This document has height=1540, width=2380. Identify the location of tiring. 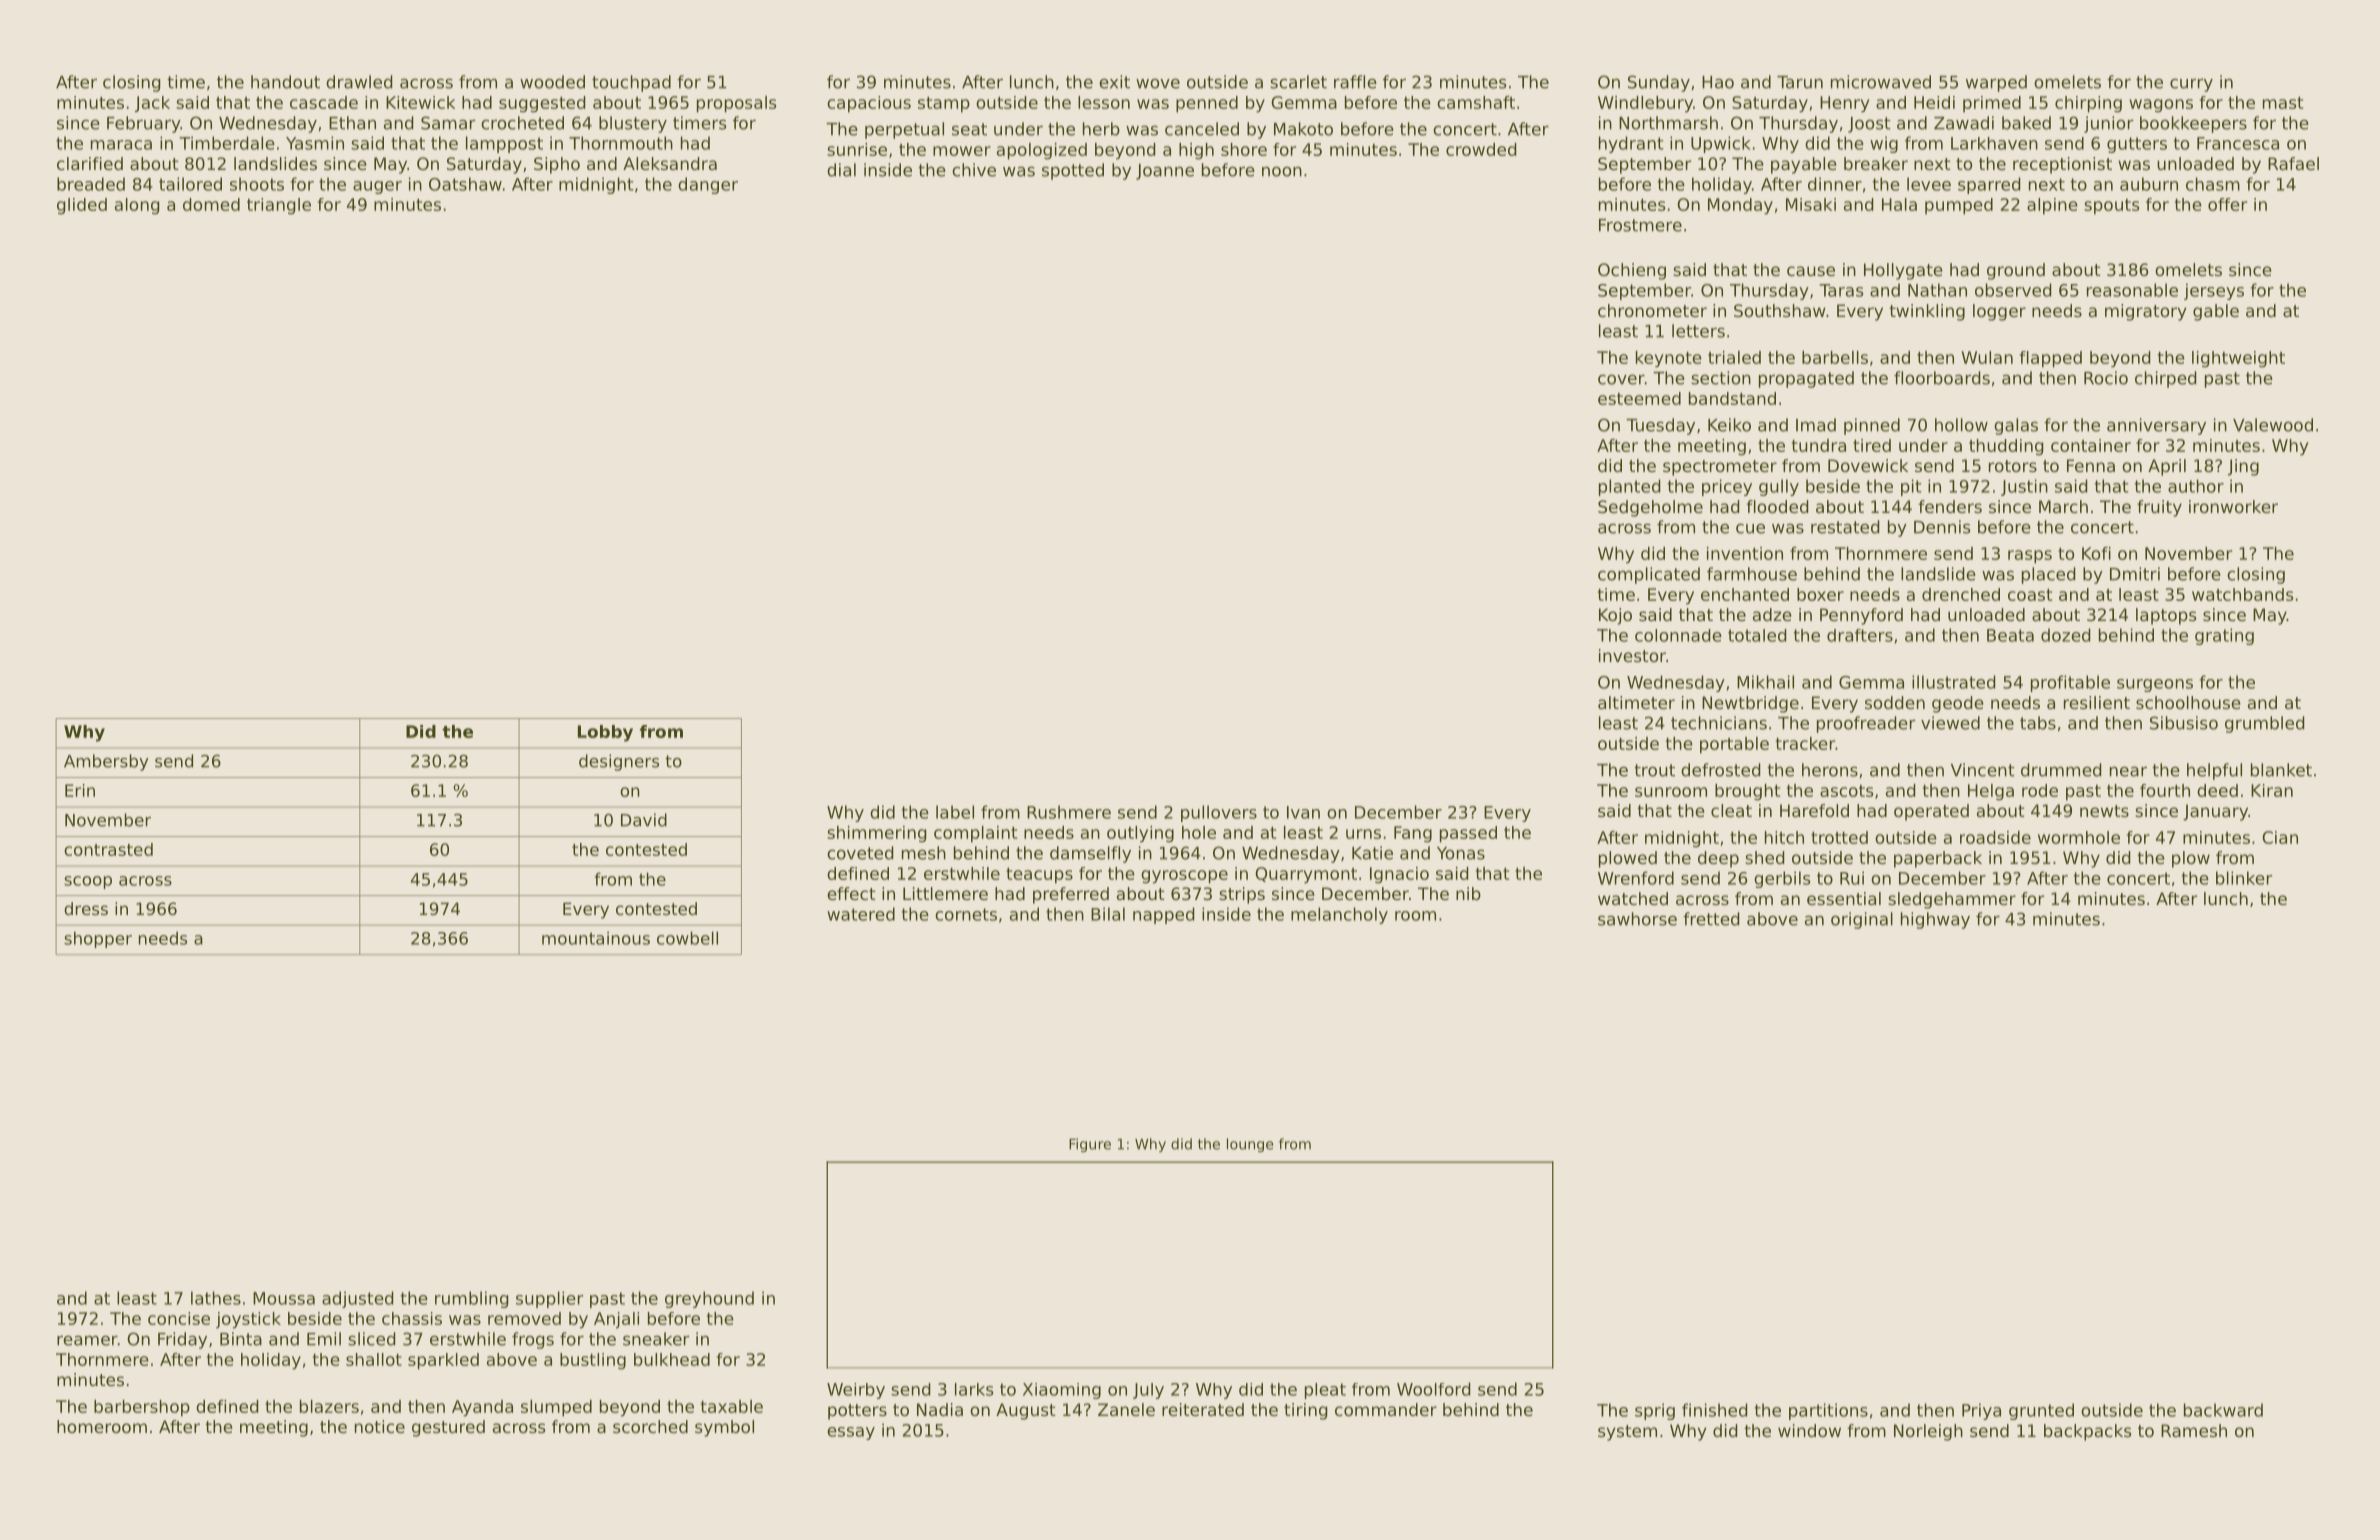
(1305, 1411).
